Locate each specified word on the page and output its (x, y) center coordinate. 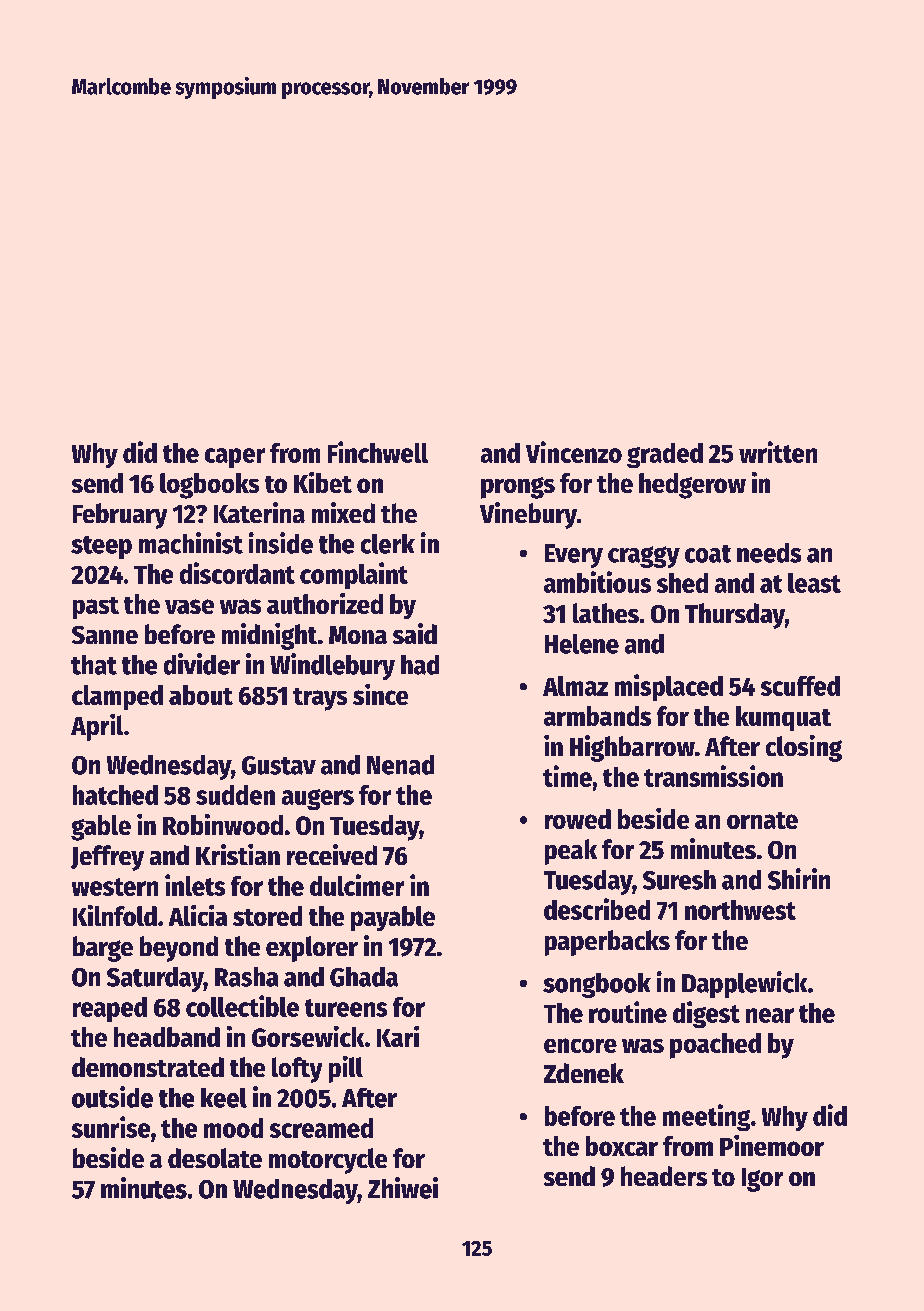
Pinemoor (772, 1145)
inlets (195, 885)
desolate (215, 1158)
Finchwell (378, 452)
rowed (578, 819)
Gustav (279, 765)
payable (393, 918)
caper (235, 458)
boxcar (622, 1146)
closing (804, 748)
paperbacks (607, 943)
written (778, 452)
